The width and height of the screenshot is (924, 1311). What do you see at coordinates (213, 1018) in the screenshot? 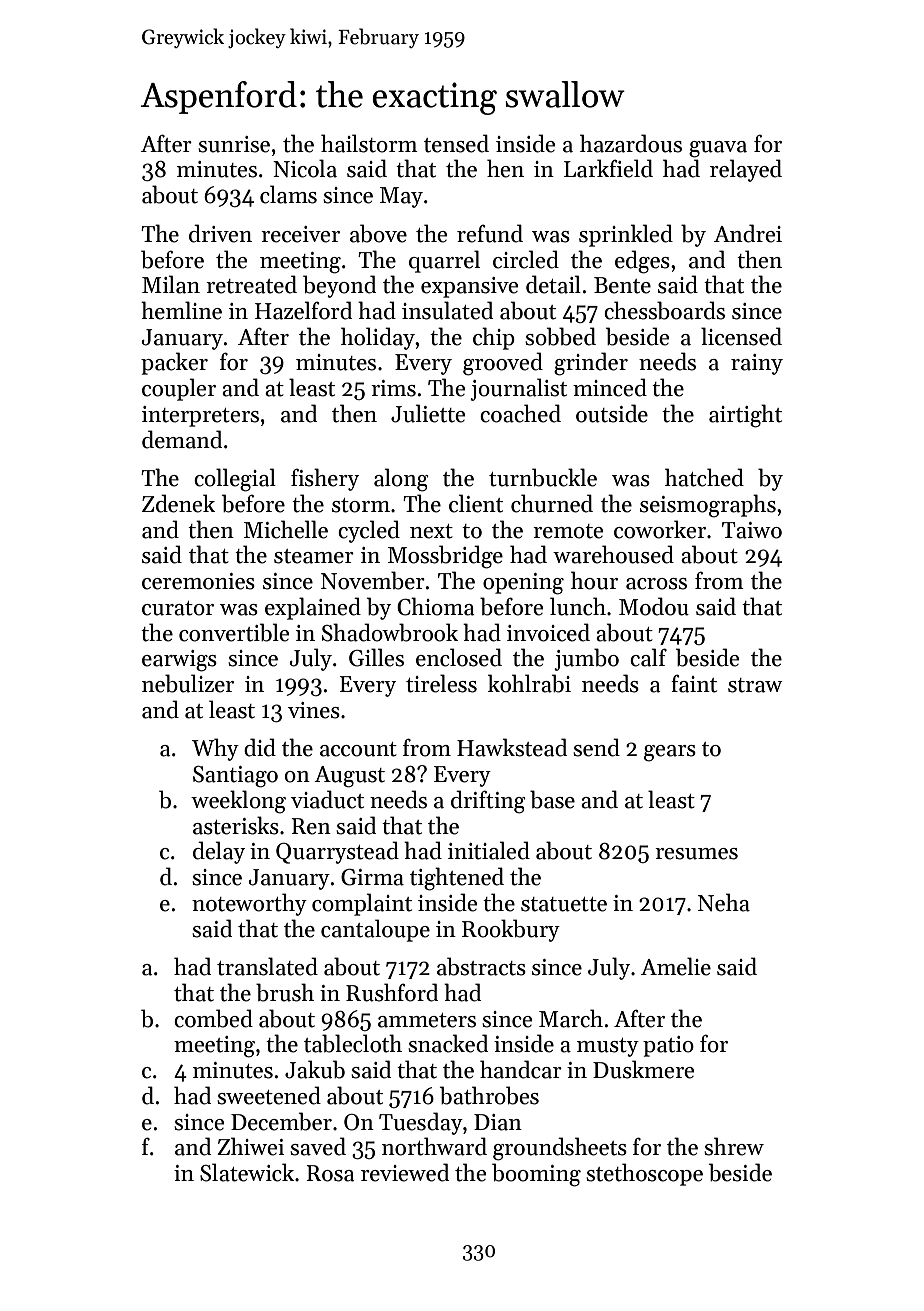
I see `combed` at bounding box center [213, 1018].
